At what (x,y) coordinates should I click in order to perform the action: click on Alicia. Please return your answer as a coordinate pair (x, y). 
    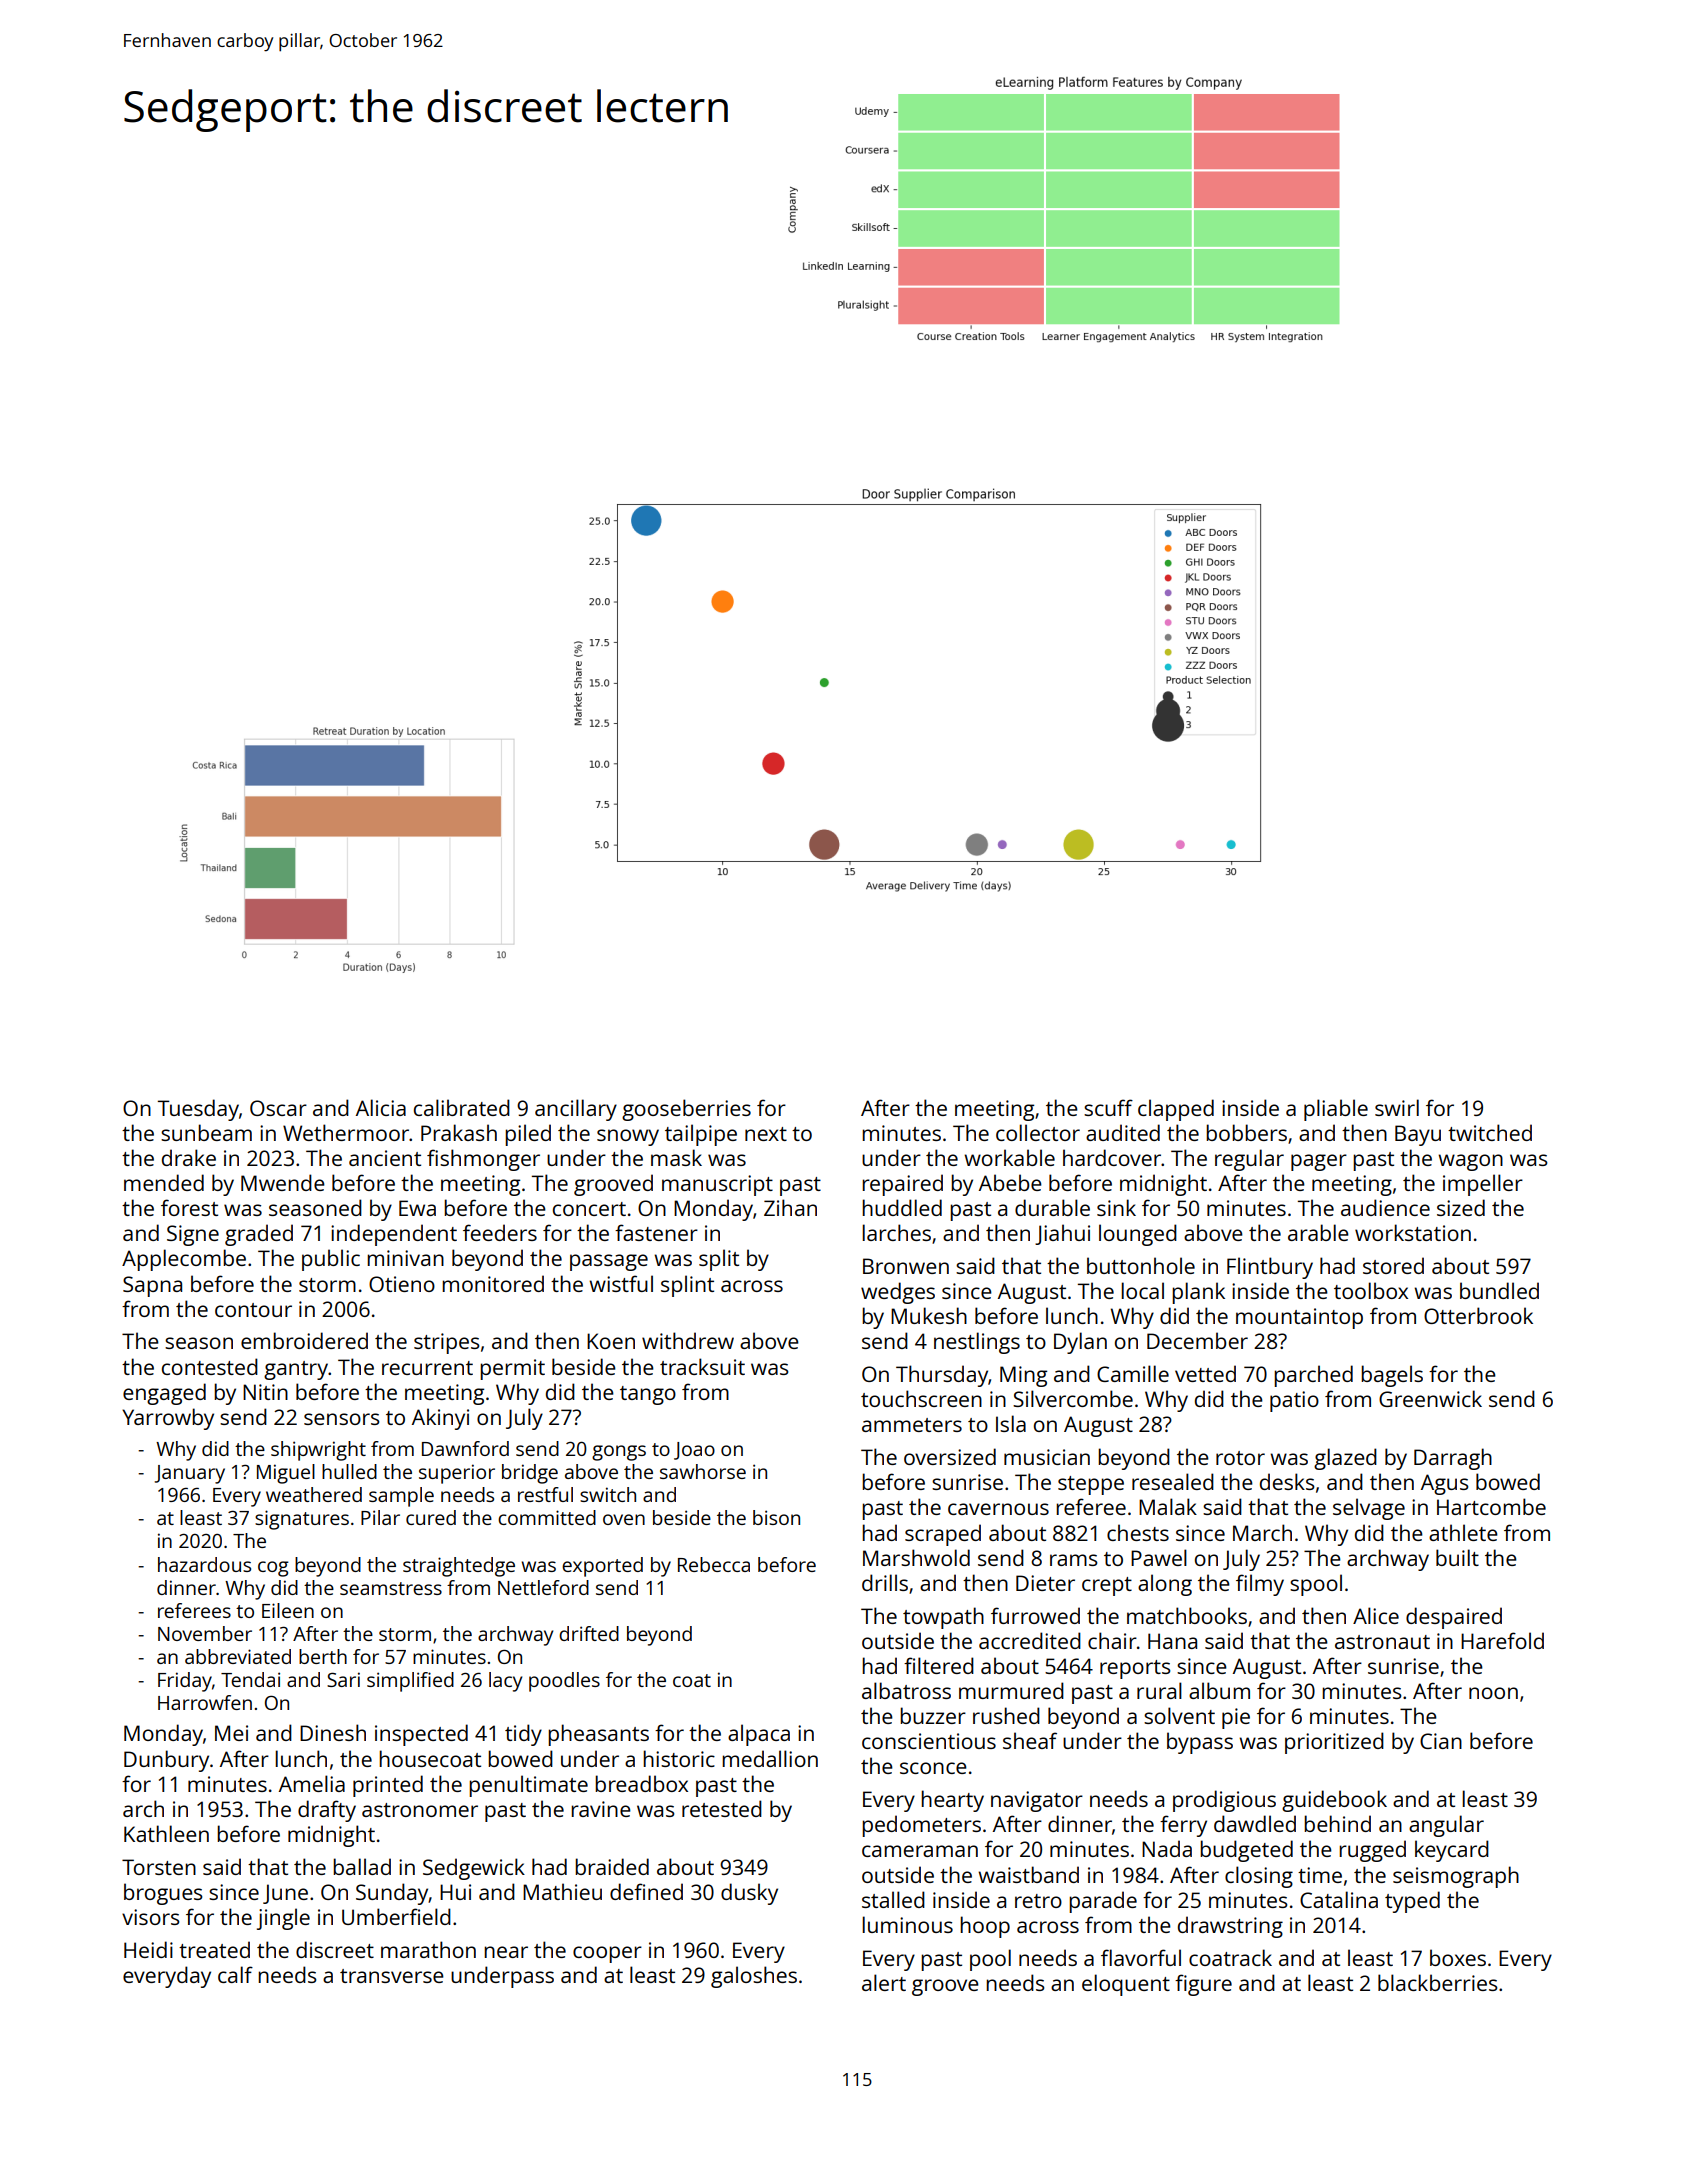
    Looking at the image, I should click on (381, 1107).
